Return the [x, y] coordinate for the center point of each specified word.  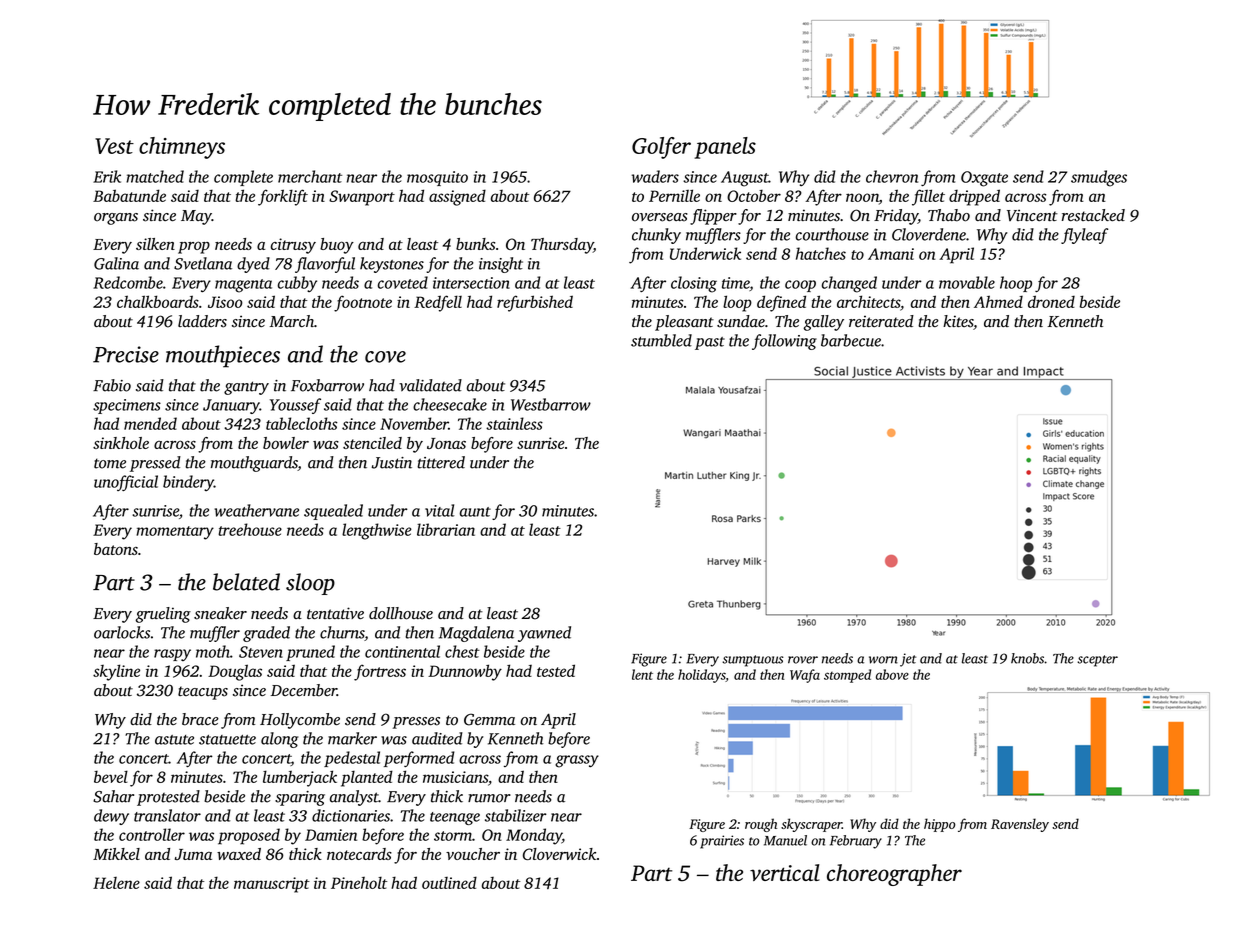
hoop [1016, 284]
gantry [246, 388]
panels [725, 148]
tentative [335, 613]
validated [430, 385]
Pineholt [359, 882]
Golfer [661, 148]
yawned [544, 634]
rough [761, 825]
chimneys [182, 148]
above [892, 674]
